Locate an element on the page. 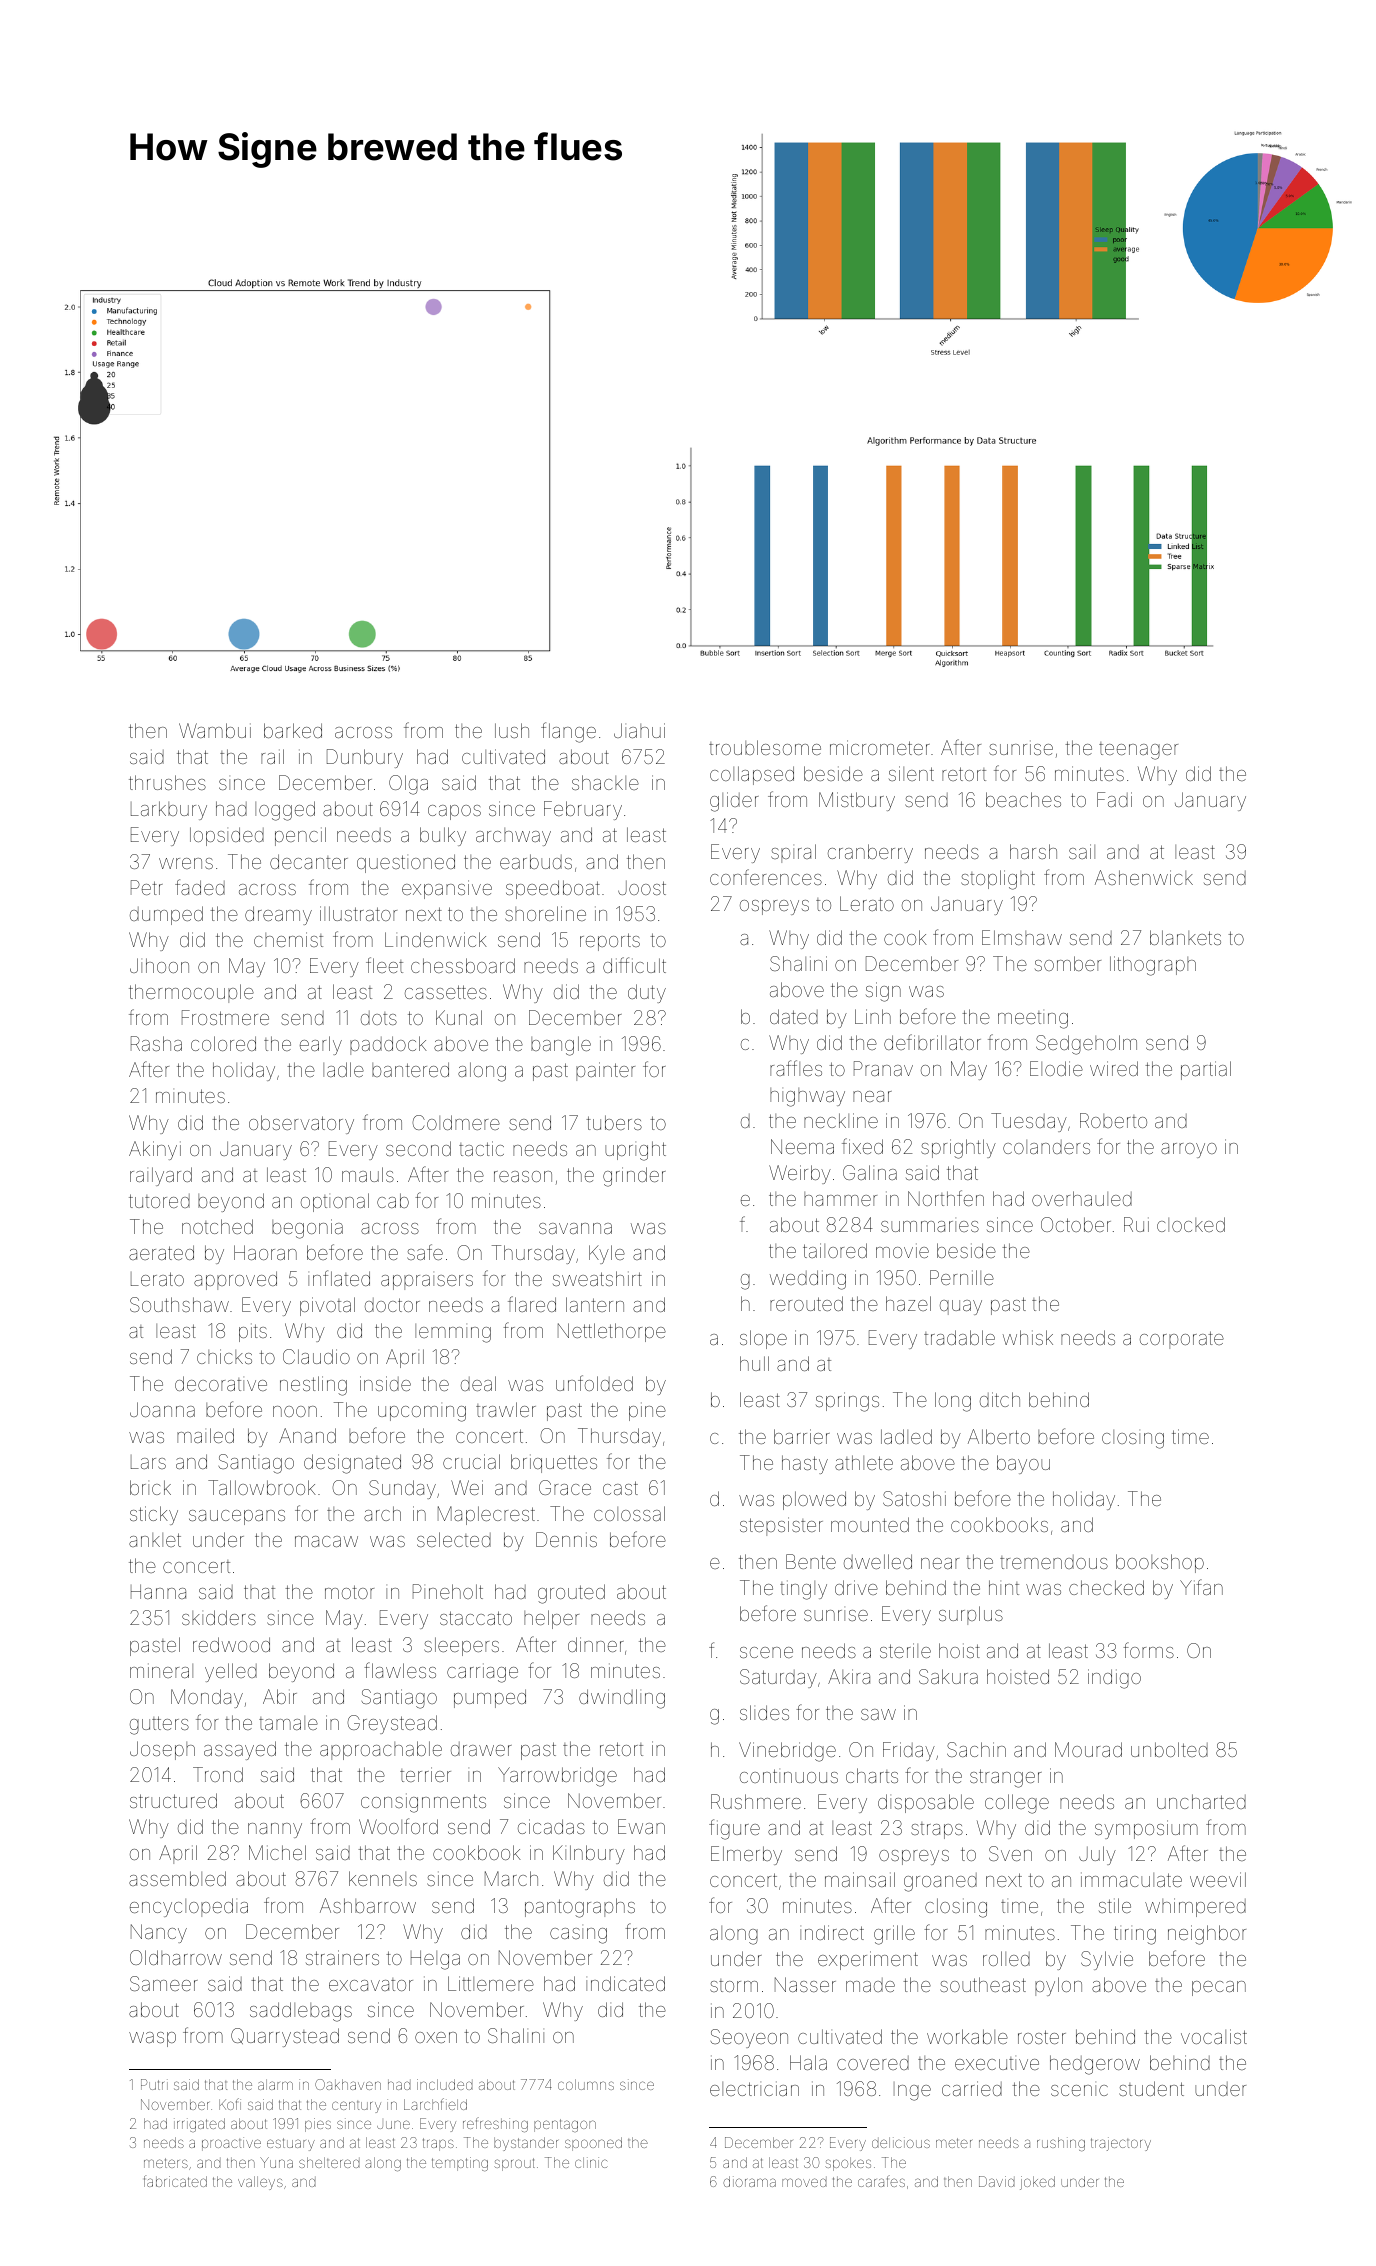  kennels is located at coordinates (383, 1878).
